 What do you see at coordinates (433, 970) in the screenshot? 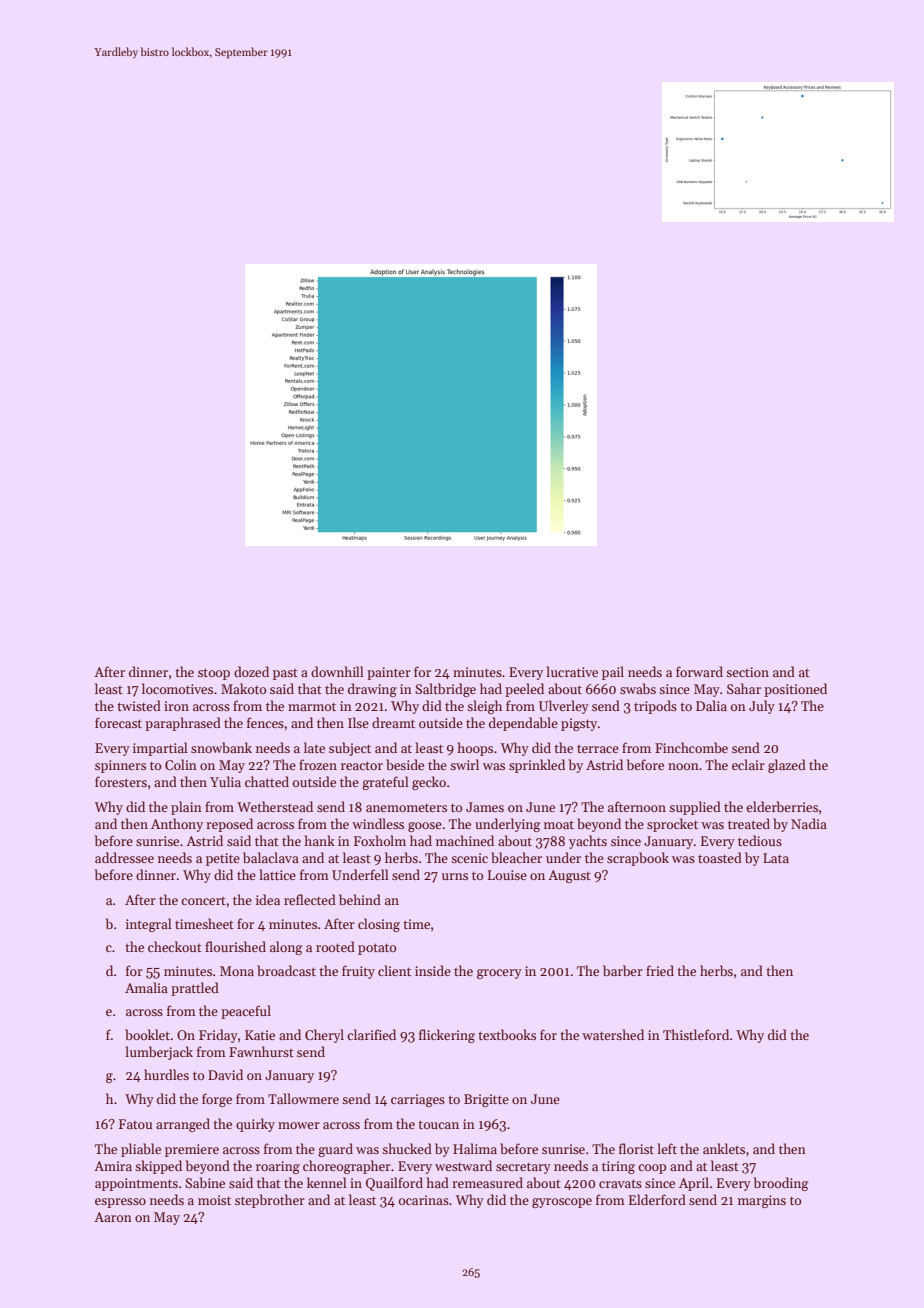
I see `inside` at bounding box center [433, 970].
